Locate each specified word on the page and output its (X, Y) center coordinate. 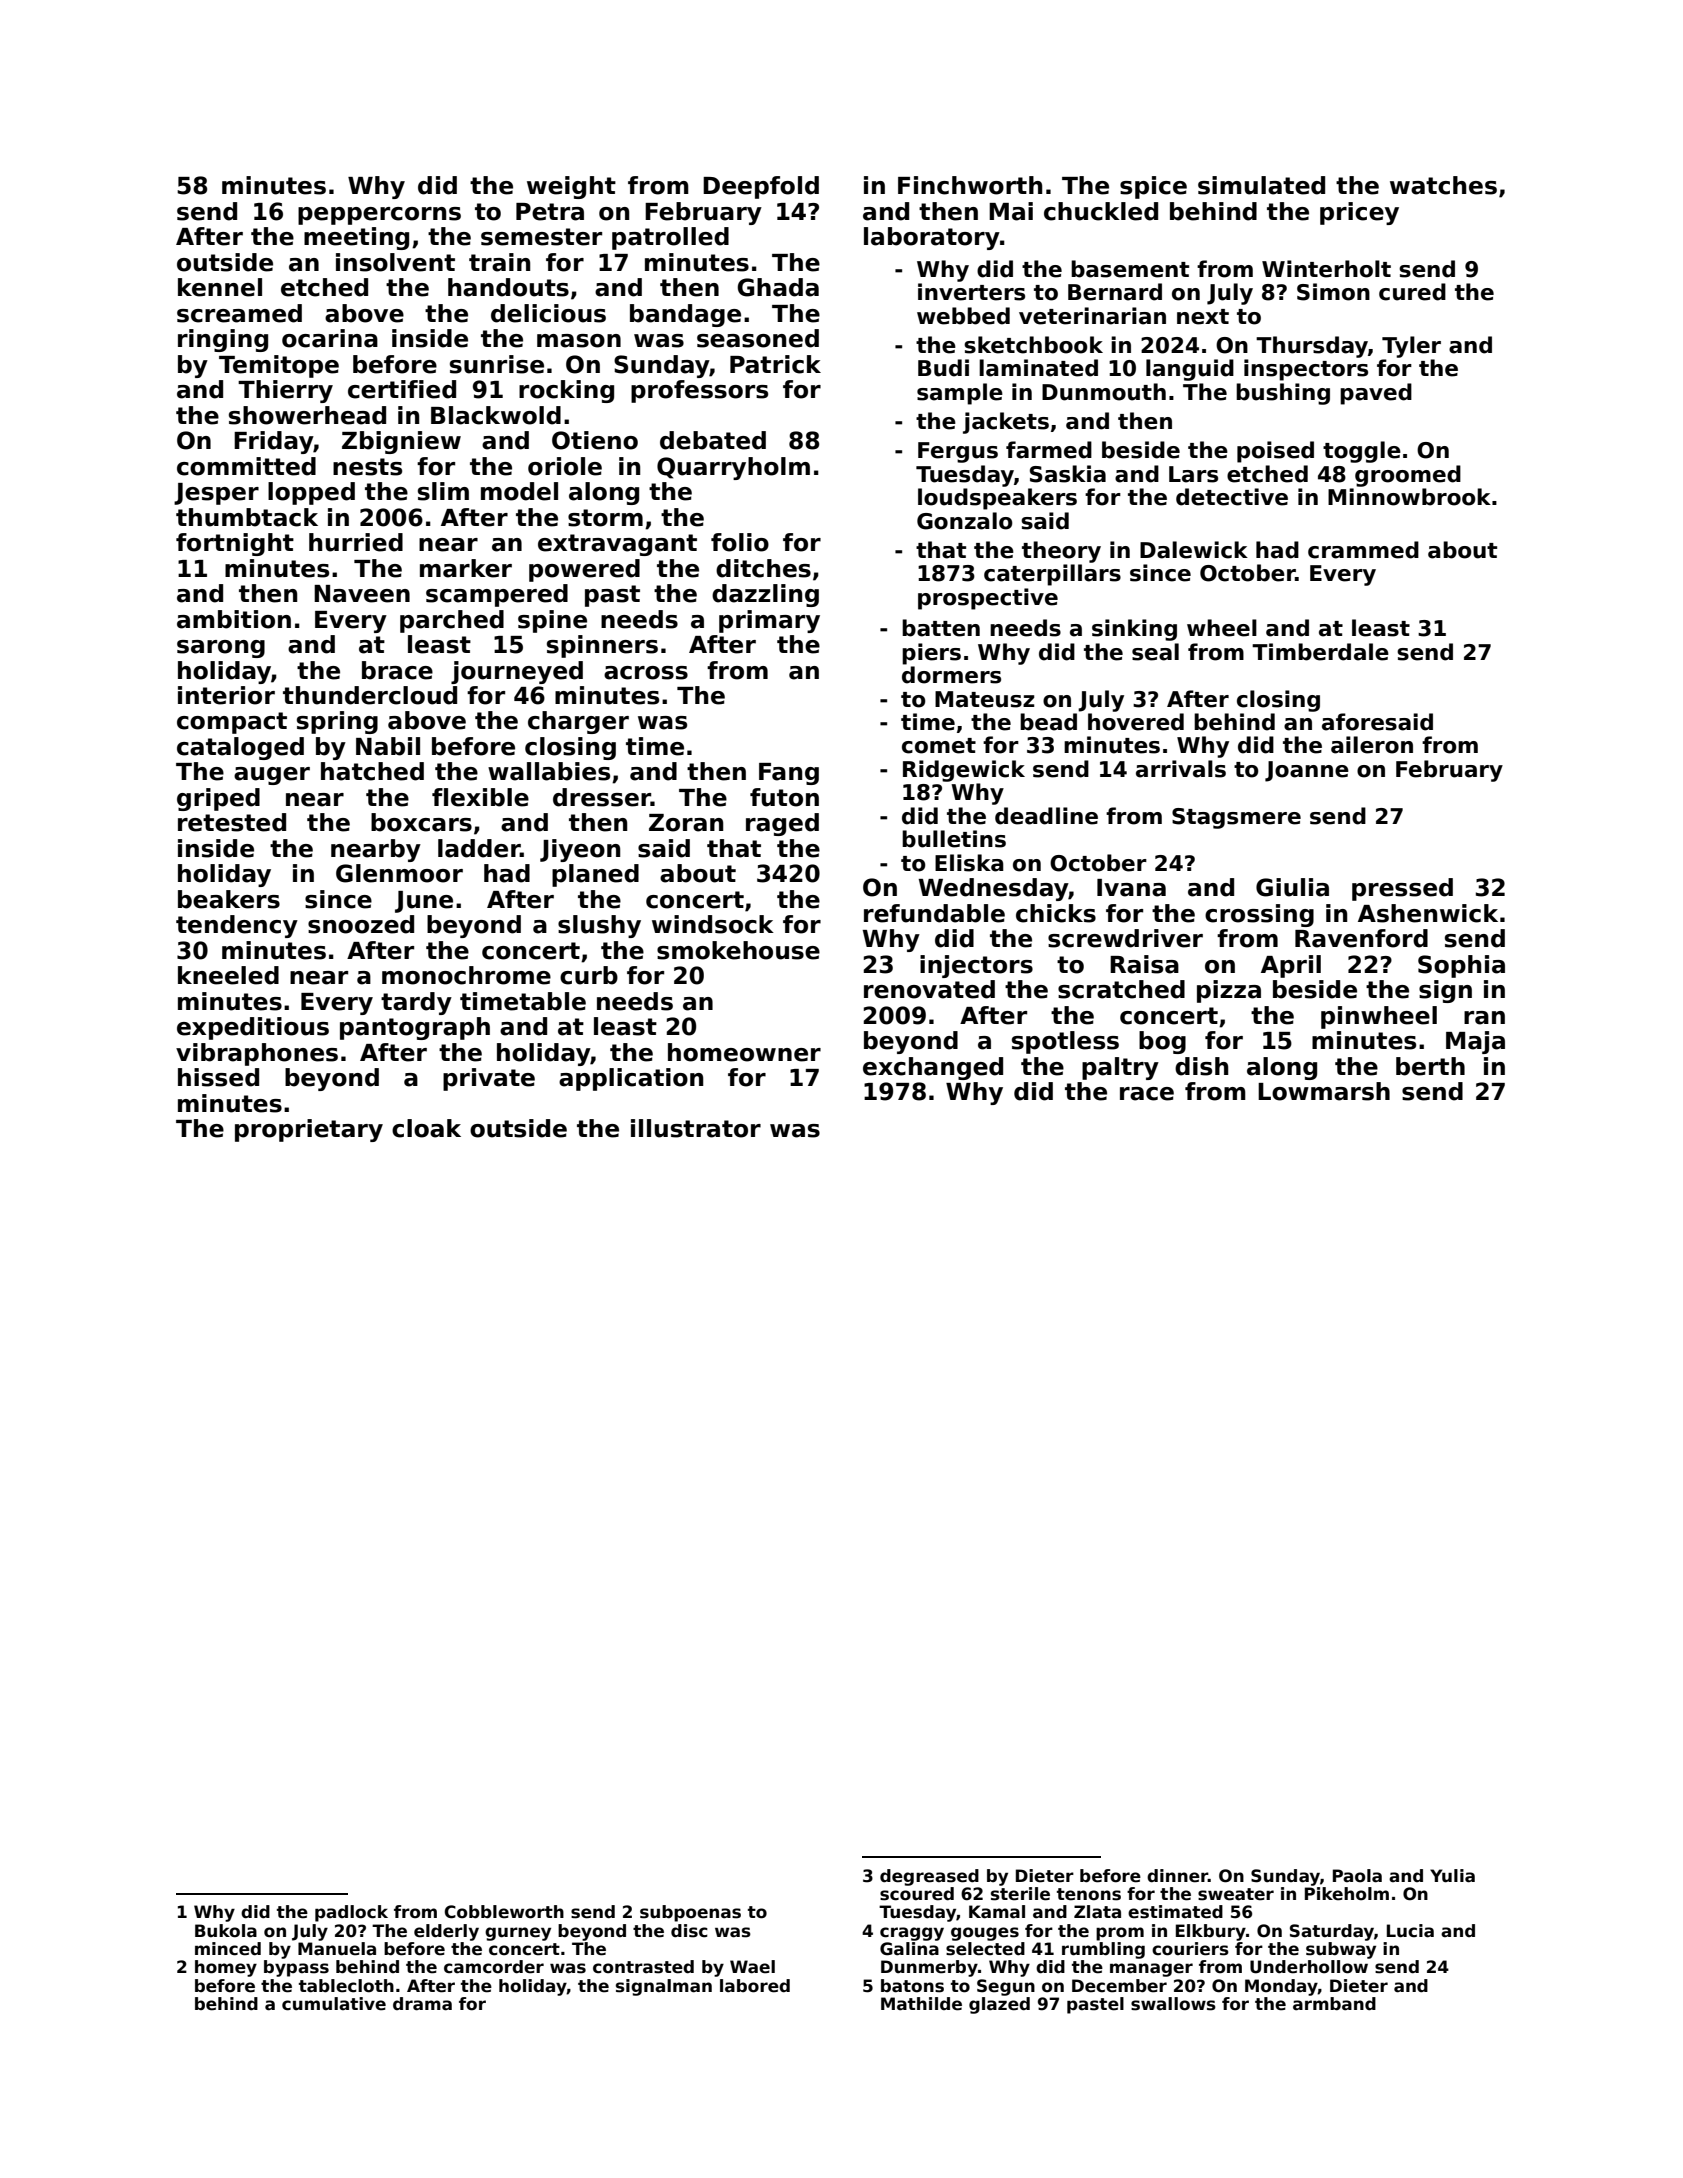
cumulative (334, 2004)
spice (1153, 187)
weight (571, 187)
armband (1334, 2004)
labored (755, 1986)
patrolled (670, 238)
